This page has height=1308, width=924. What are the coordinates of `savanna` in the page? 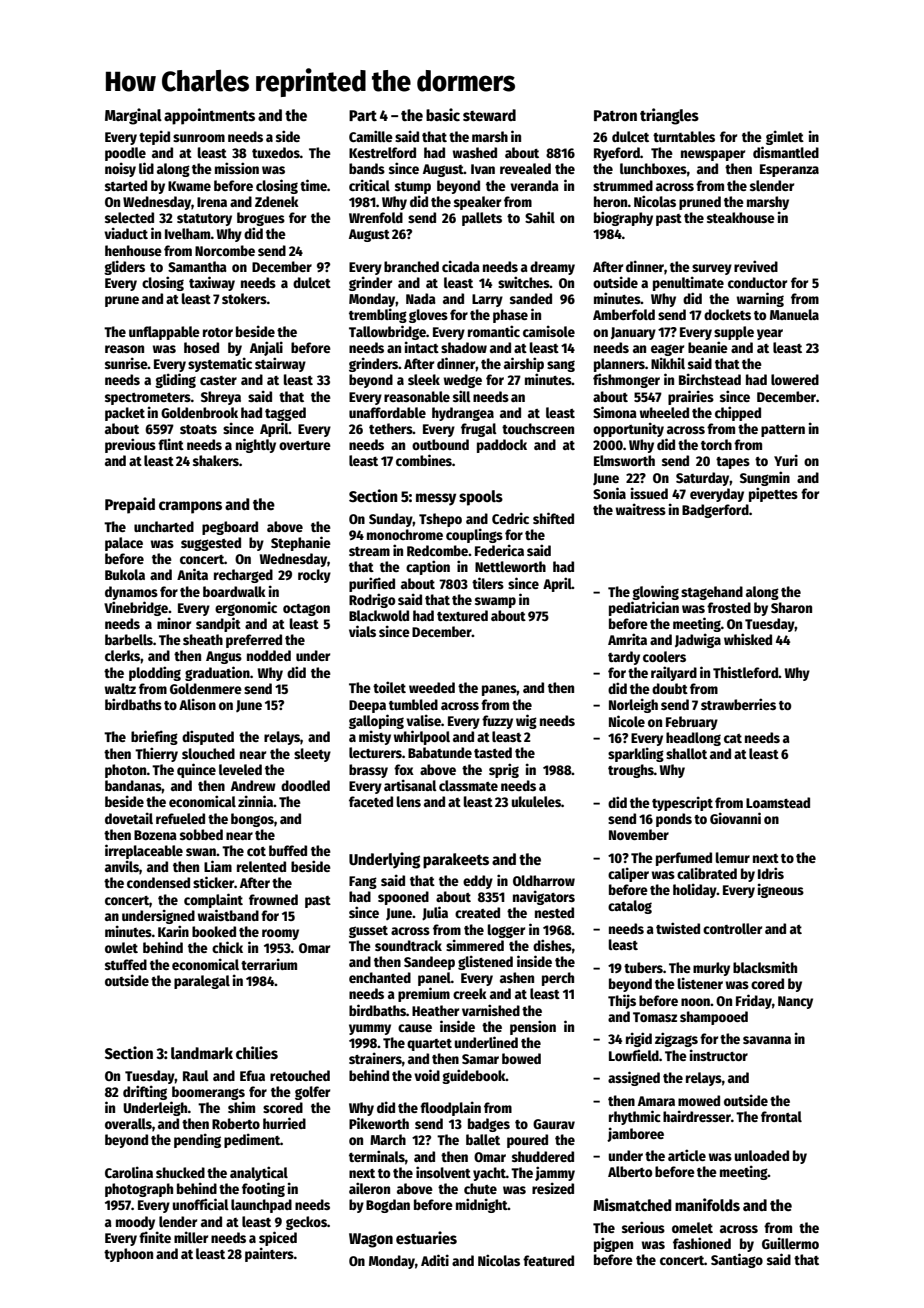 It's located at (767, 1040).
